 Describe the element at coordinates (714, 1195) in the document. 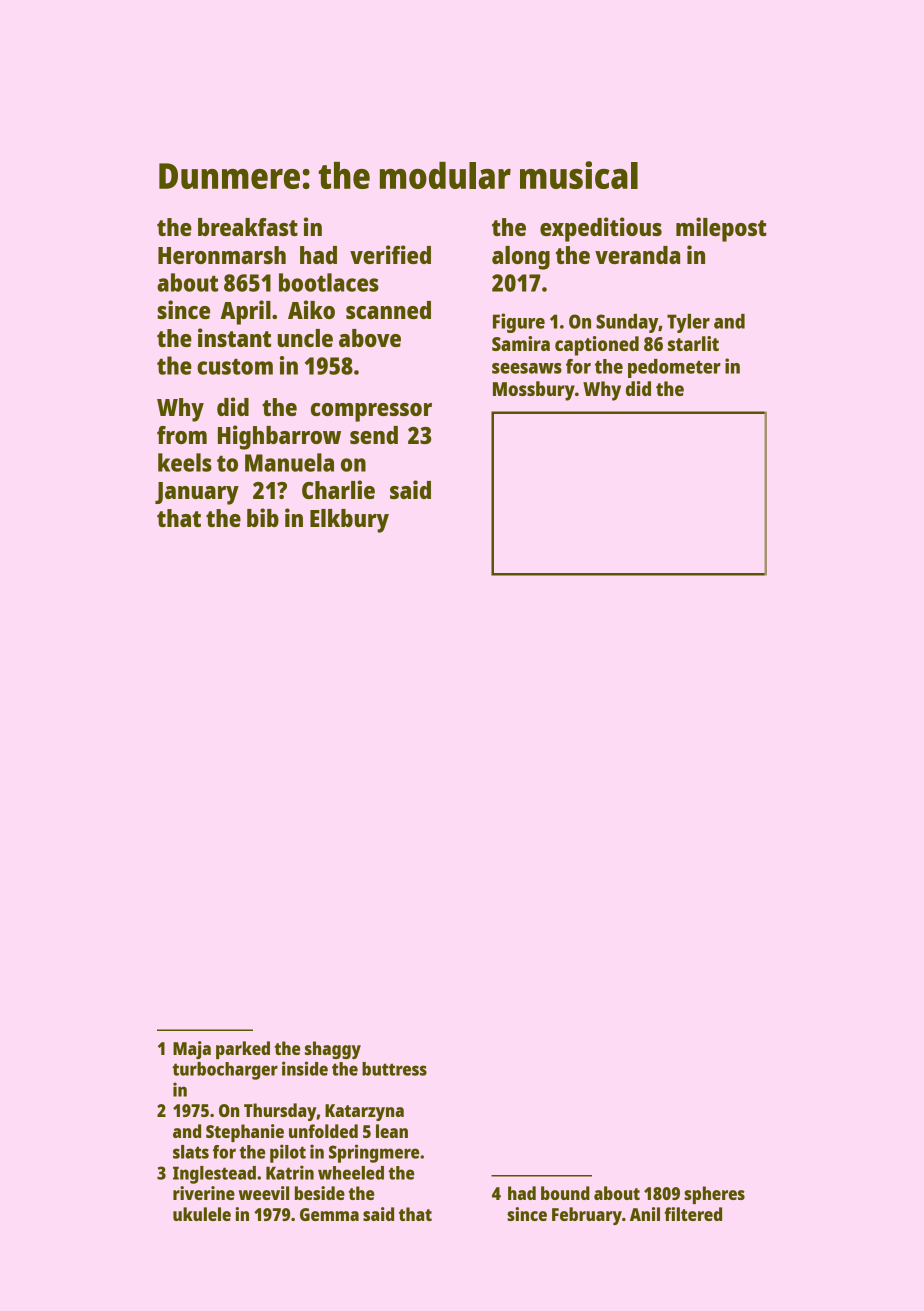

I see `spheres` at that location.
